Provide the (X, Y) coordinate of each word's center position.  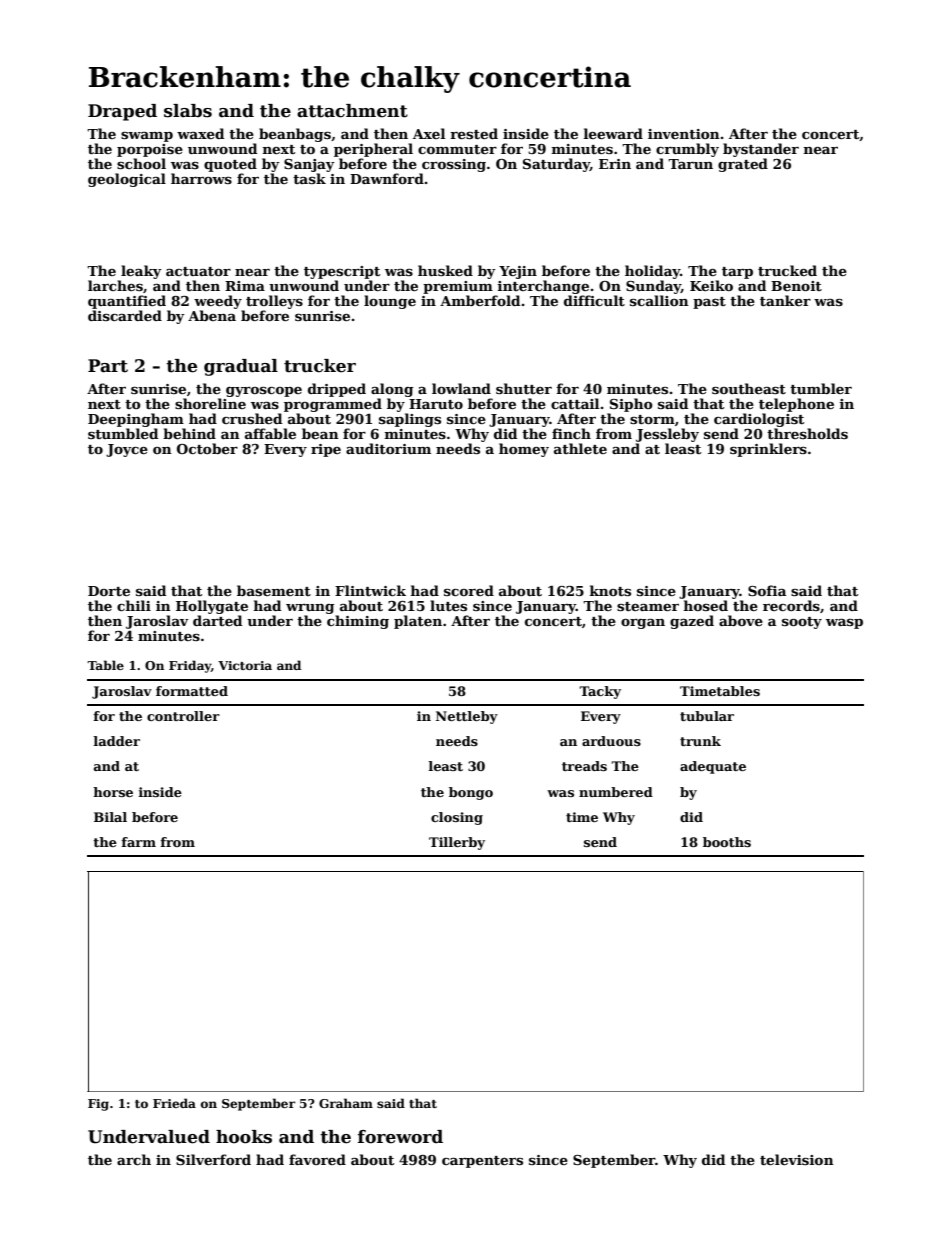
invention (684, 134)
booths (727, 842)
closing (457, 818)
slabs (188, 111)
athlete (580, 448)
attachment (352, 111)
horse (113, 792)
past (709, 303)
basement (274, 590)
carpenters (482, 1162)
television (797, 1159)
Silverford (213, 1159)
